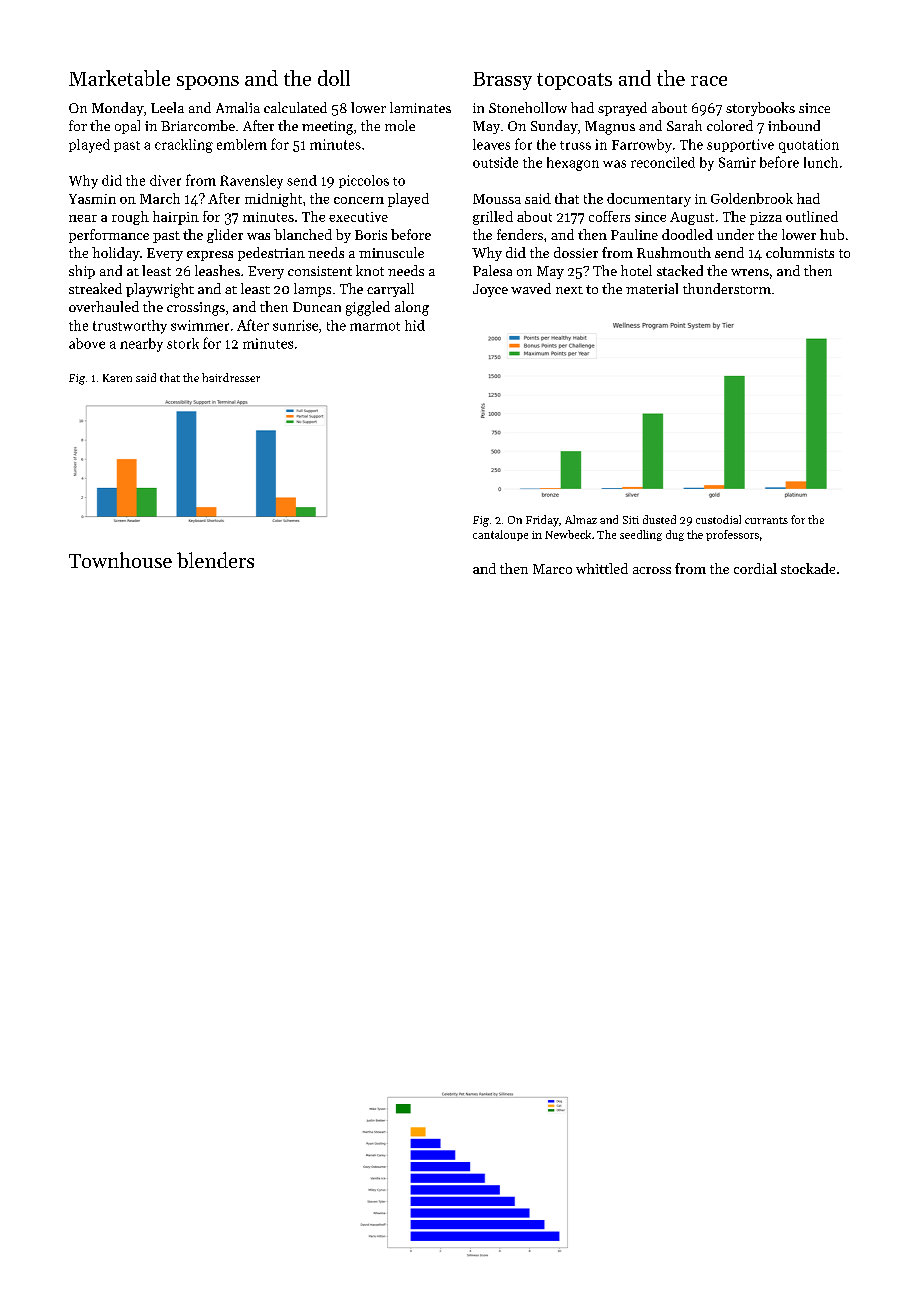 The width and height of the image is (924, 1308). I want to click on dusted, so click(659, 519).
